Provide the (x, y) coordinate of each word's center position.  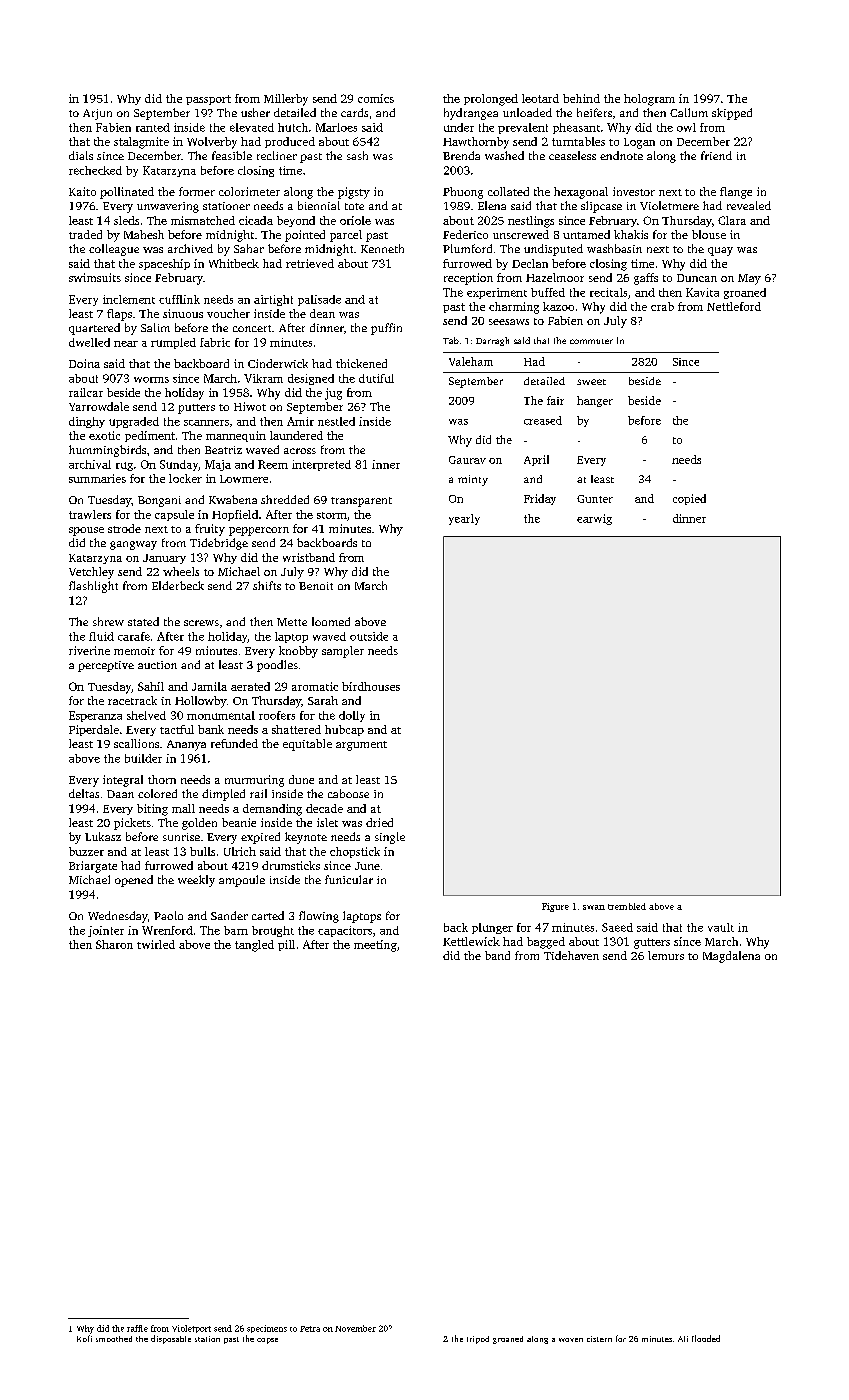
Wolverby (212, 143)
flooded (706, 1338)
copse (267, 1341)
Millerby (286, 100)
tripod (478, 1340)
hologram (649, 100)
